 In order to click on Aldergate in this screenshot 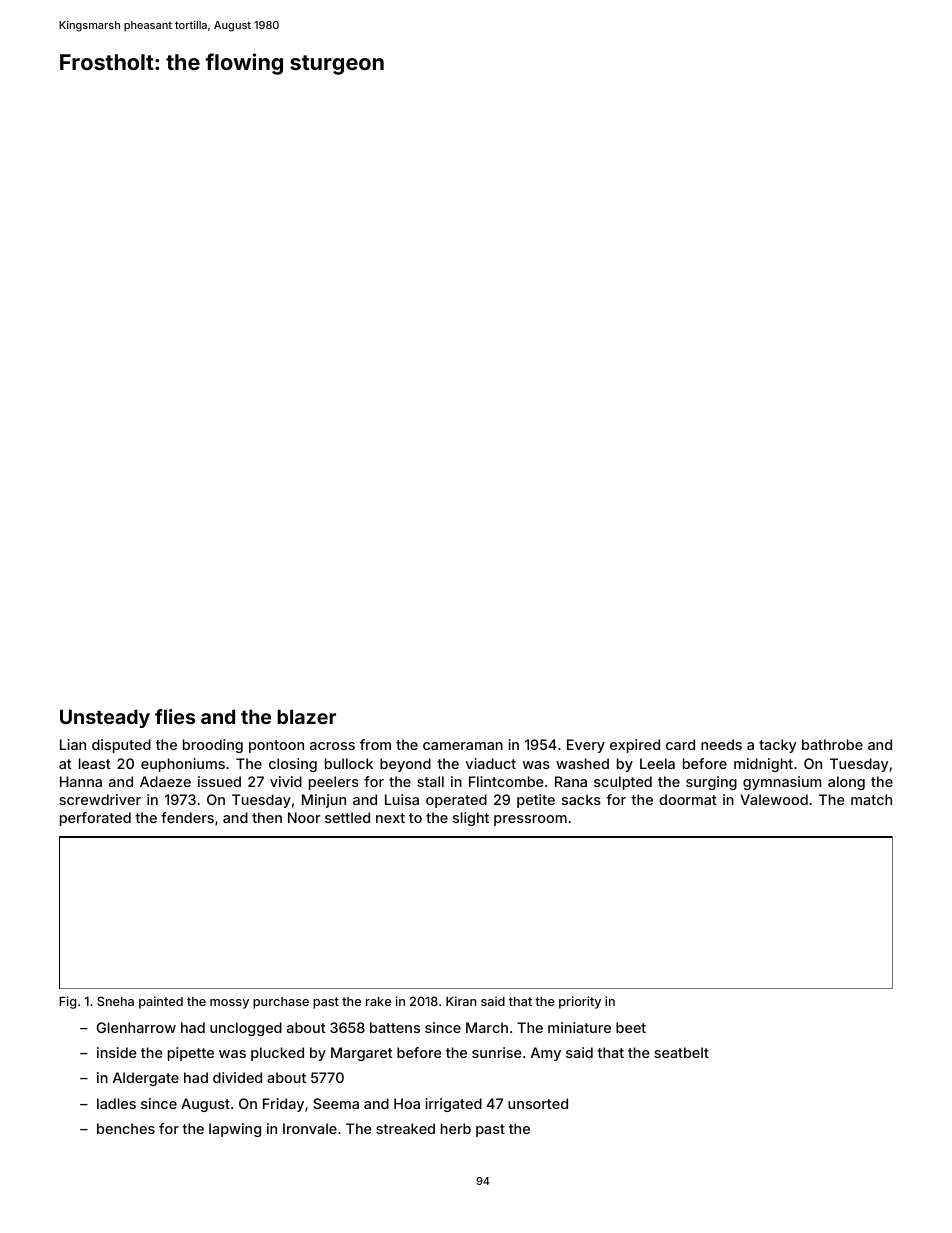, I will do `click(146, 1079)`.
